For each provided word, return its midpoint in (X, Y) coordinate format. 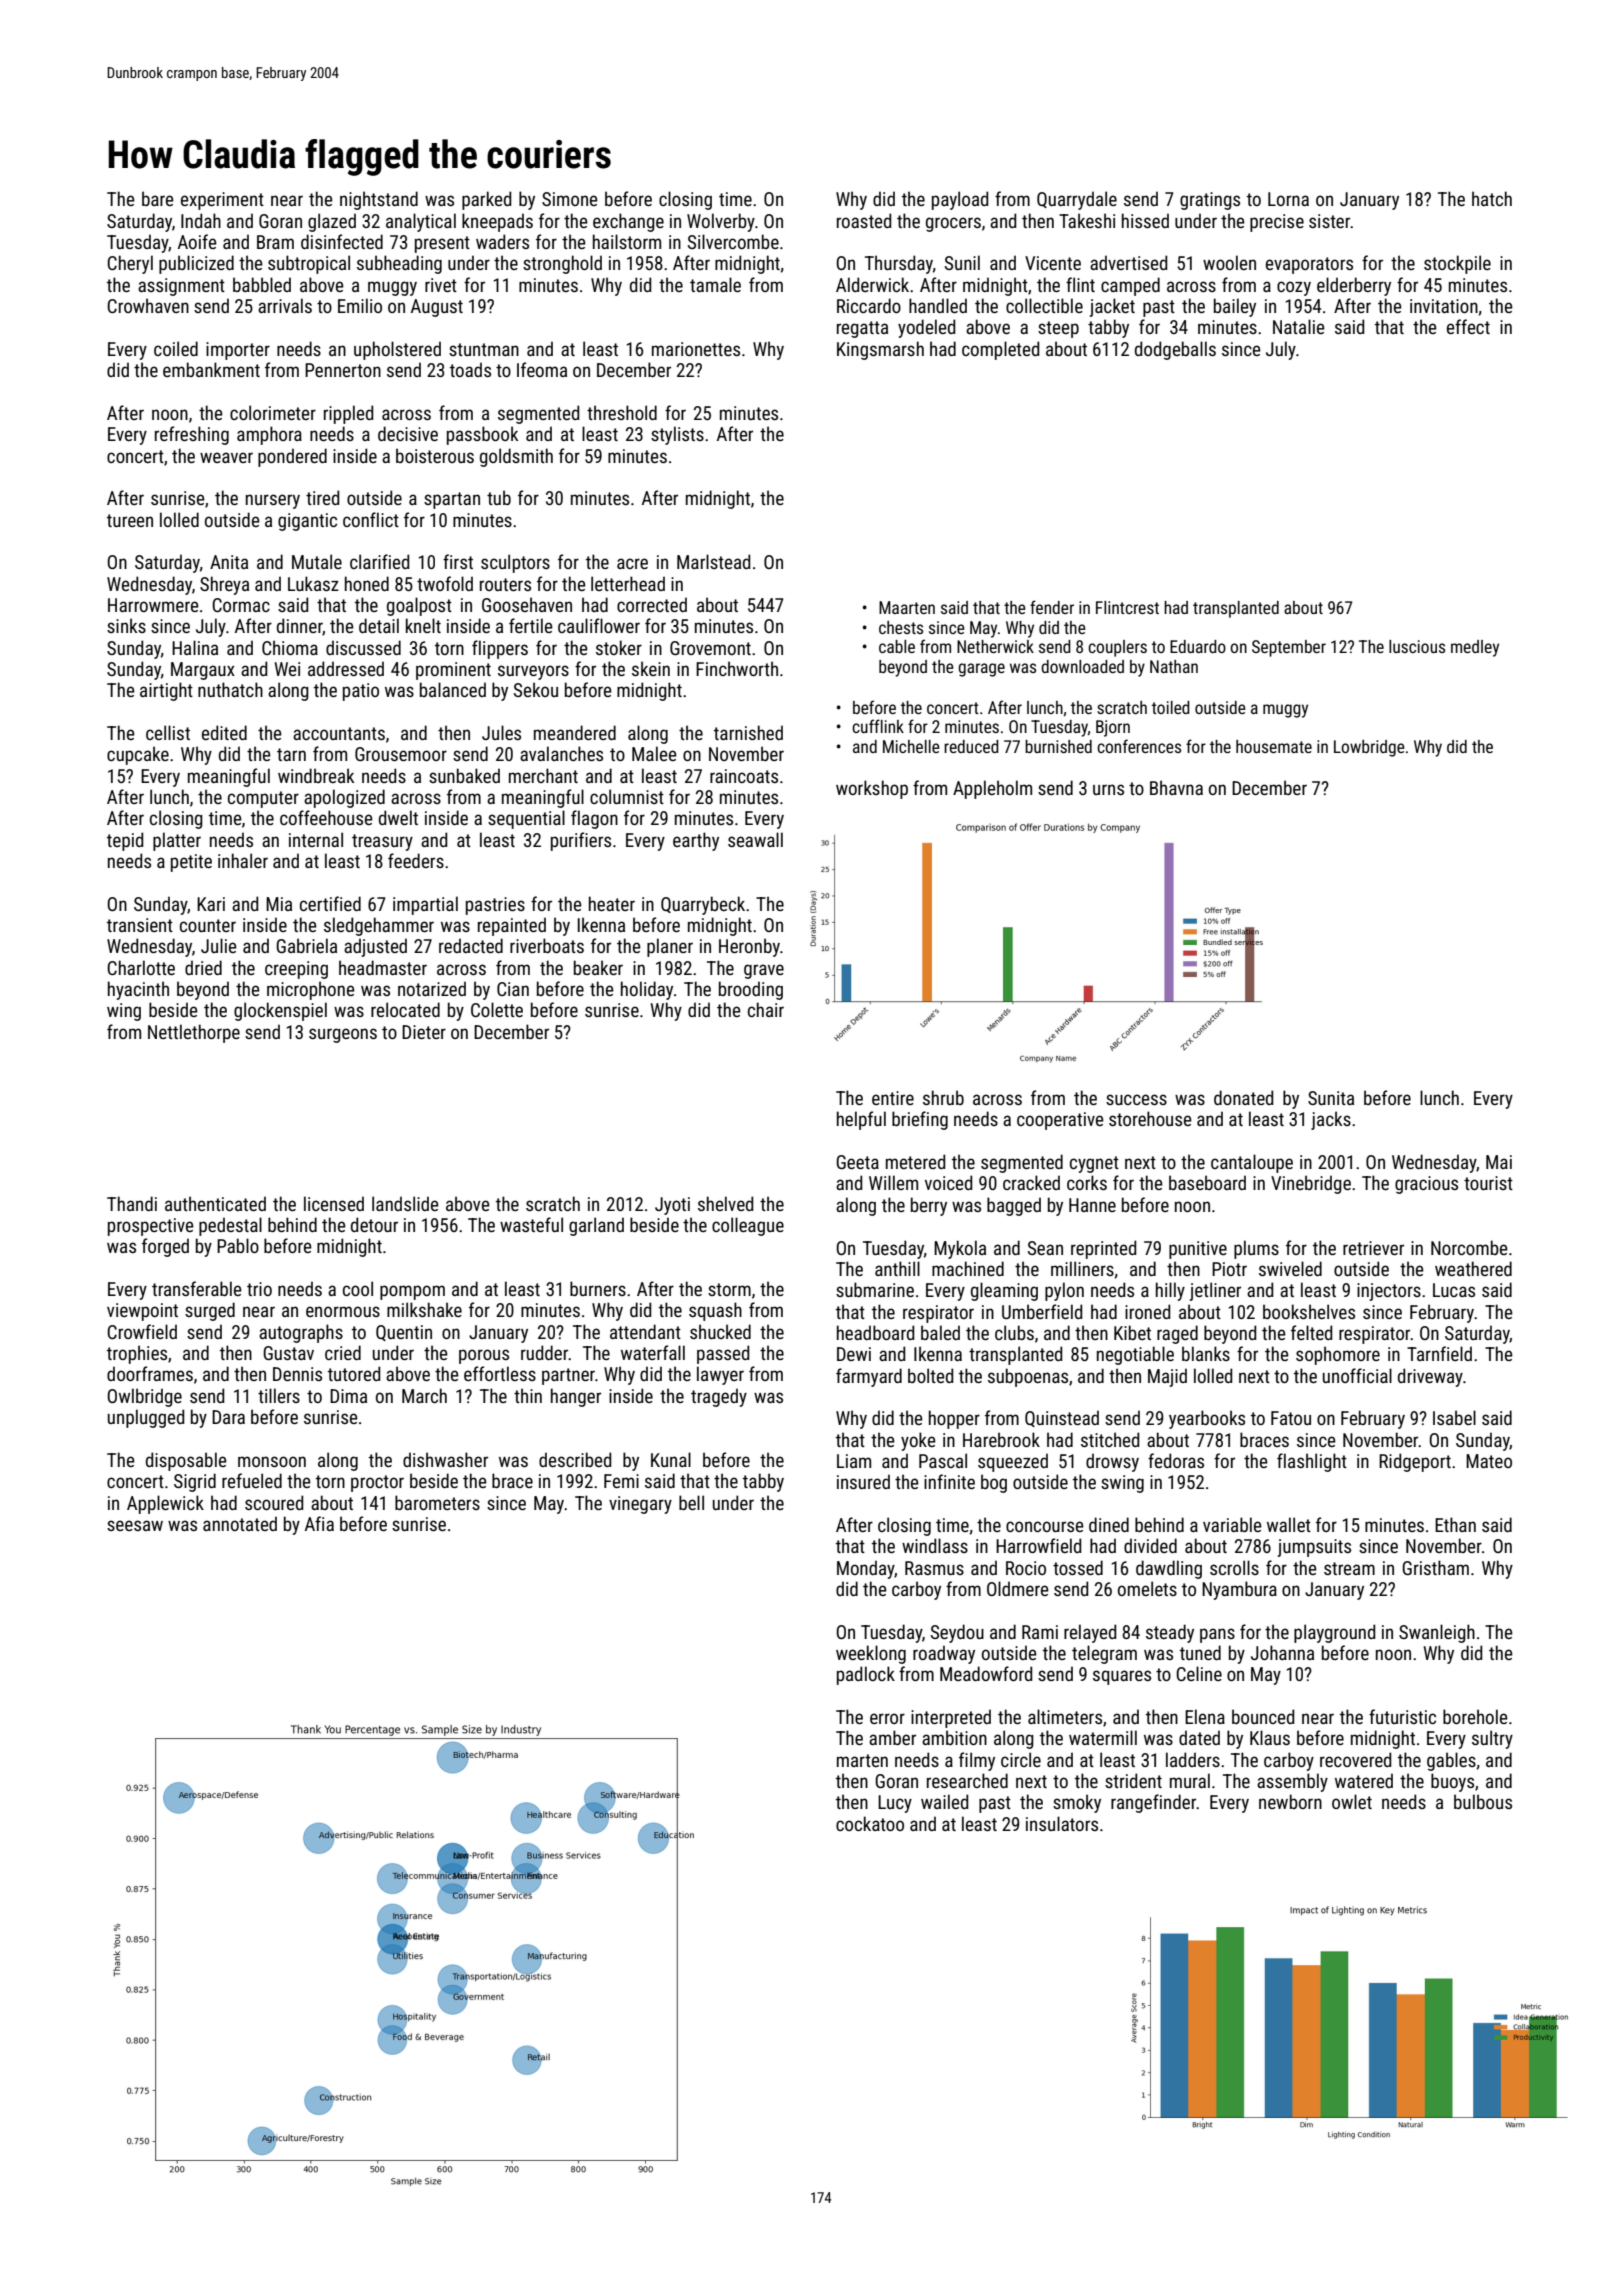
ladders (1193, 1759)
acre (632, 563)
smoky (1077, 1803)
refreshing (192, 435)
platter (177, 841)
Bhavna (1176, 787)
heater (612, 903)
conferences (1139, 746)
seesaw (135, 1525)
